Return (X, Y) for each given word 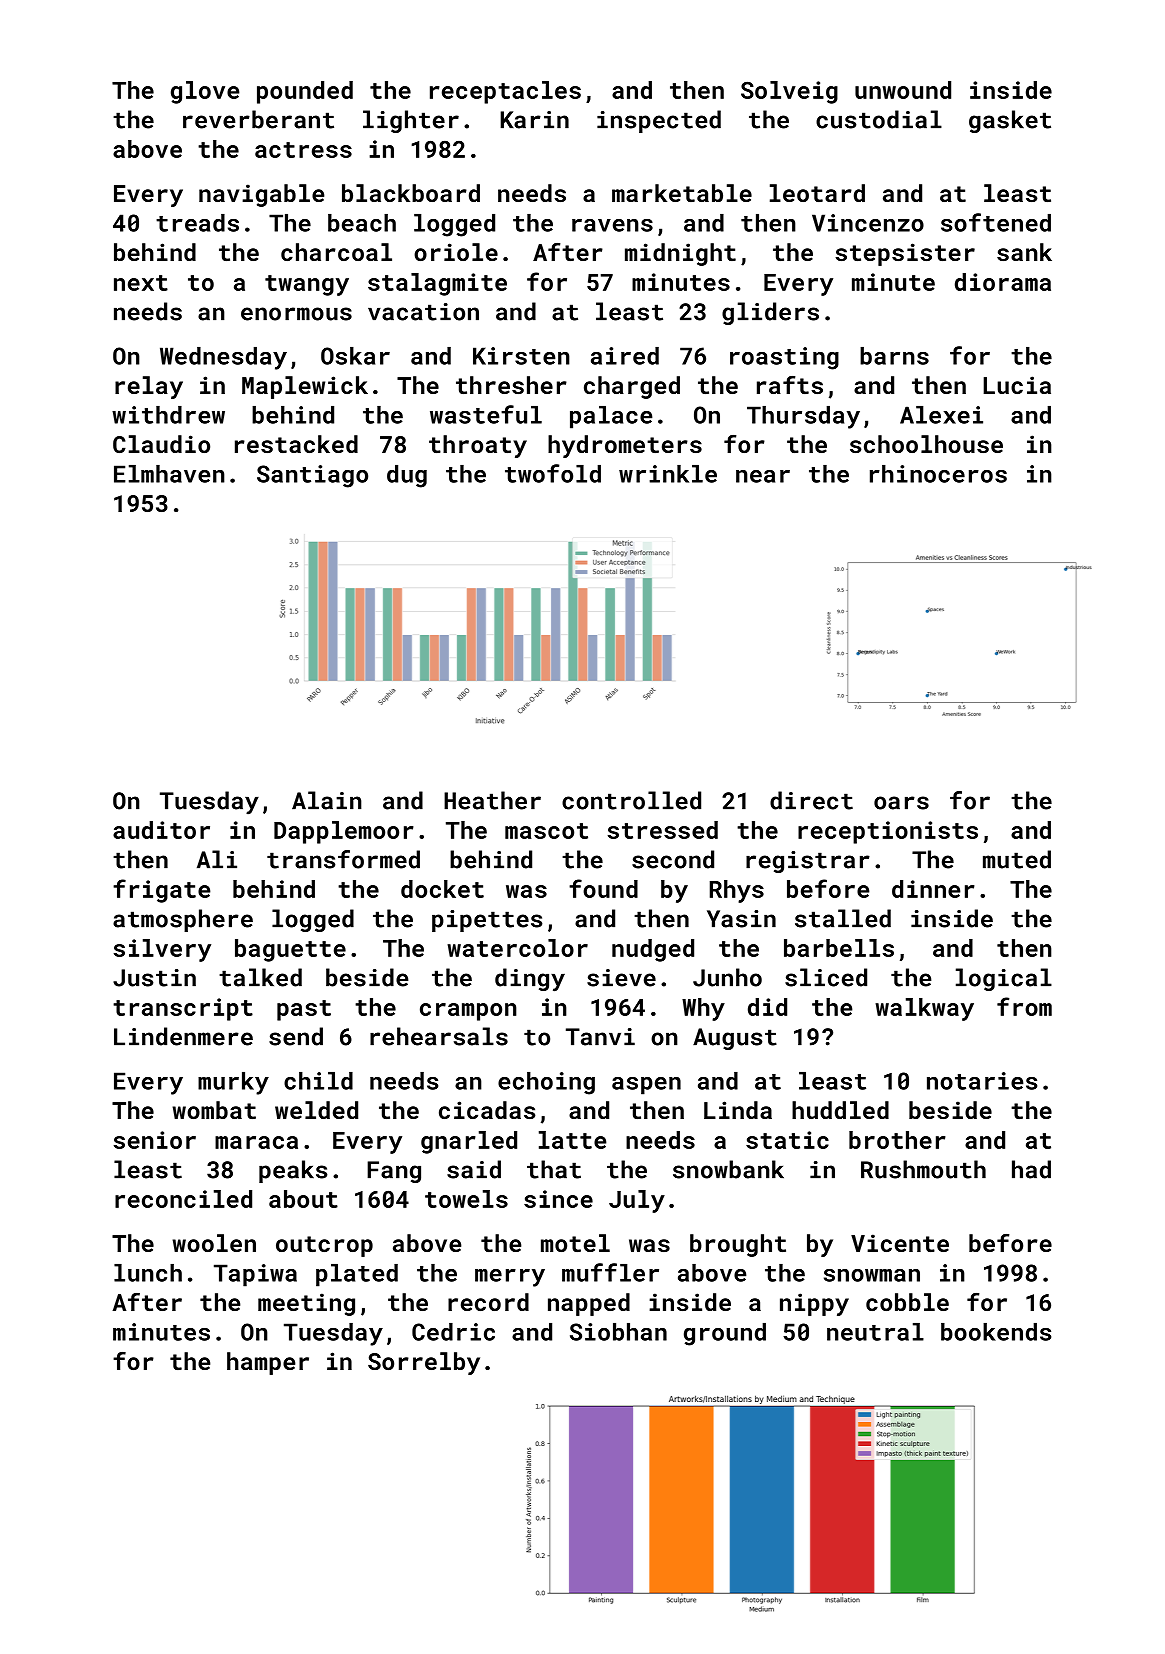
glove (205, 92)
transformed (343, 859)
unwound (903, 90)
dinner (933, 889)
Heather (492, 800)
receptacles (505, 92)
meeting (306, 1304)
